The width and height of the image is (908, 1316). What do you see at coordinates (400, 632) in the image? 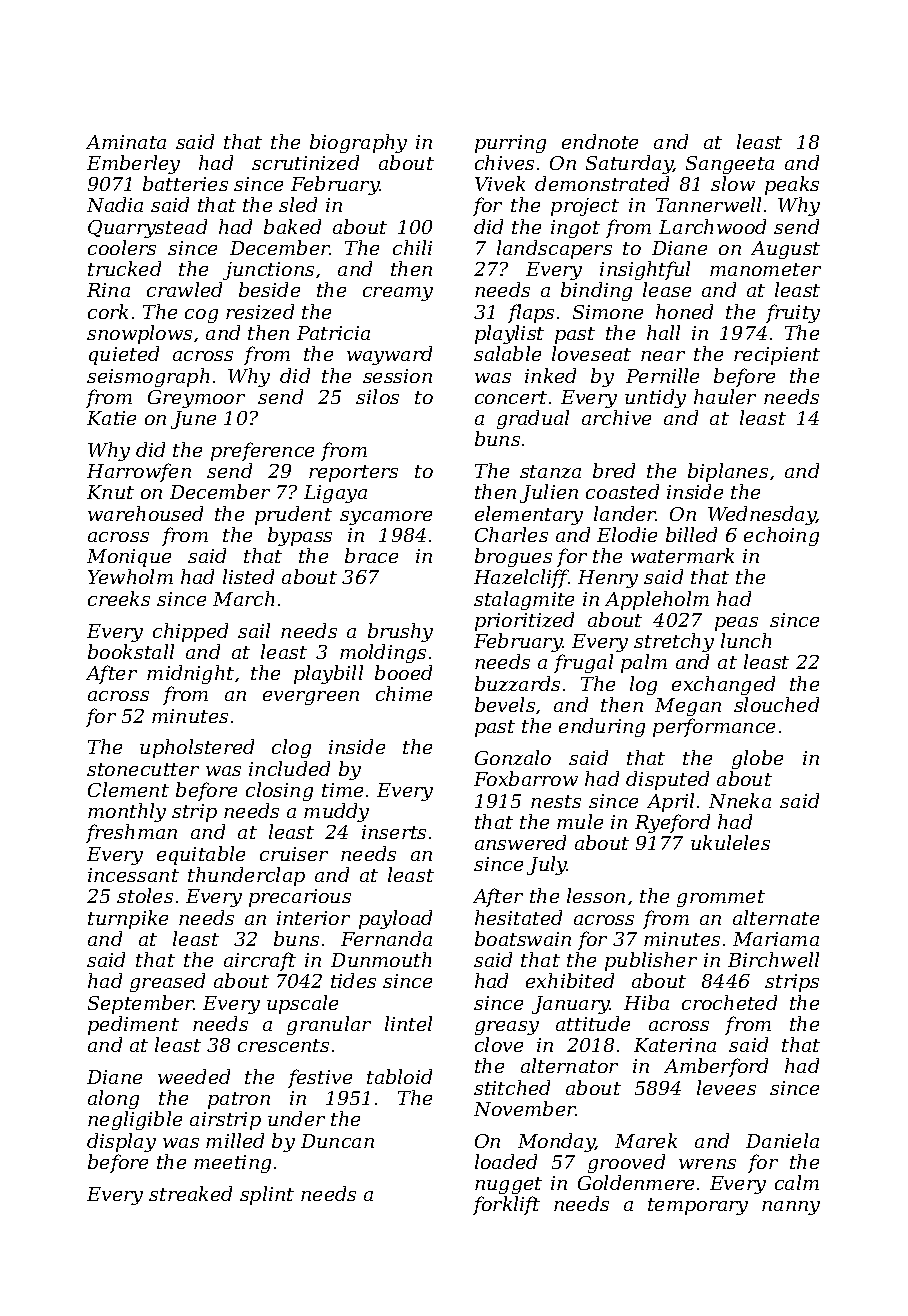
I see `brushy` at bounding box center [400, 632].
